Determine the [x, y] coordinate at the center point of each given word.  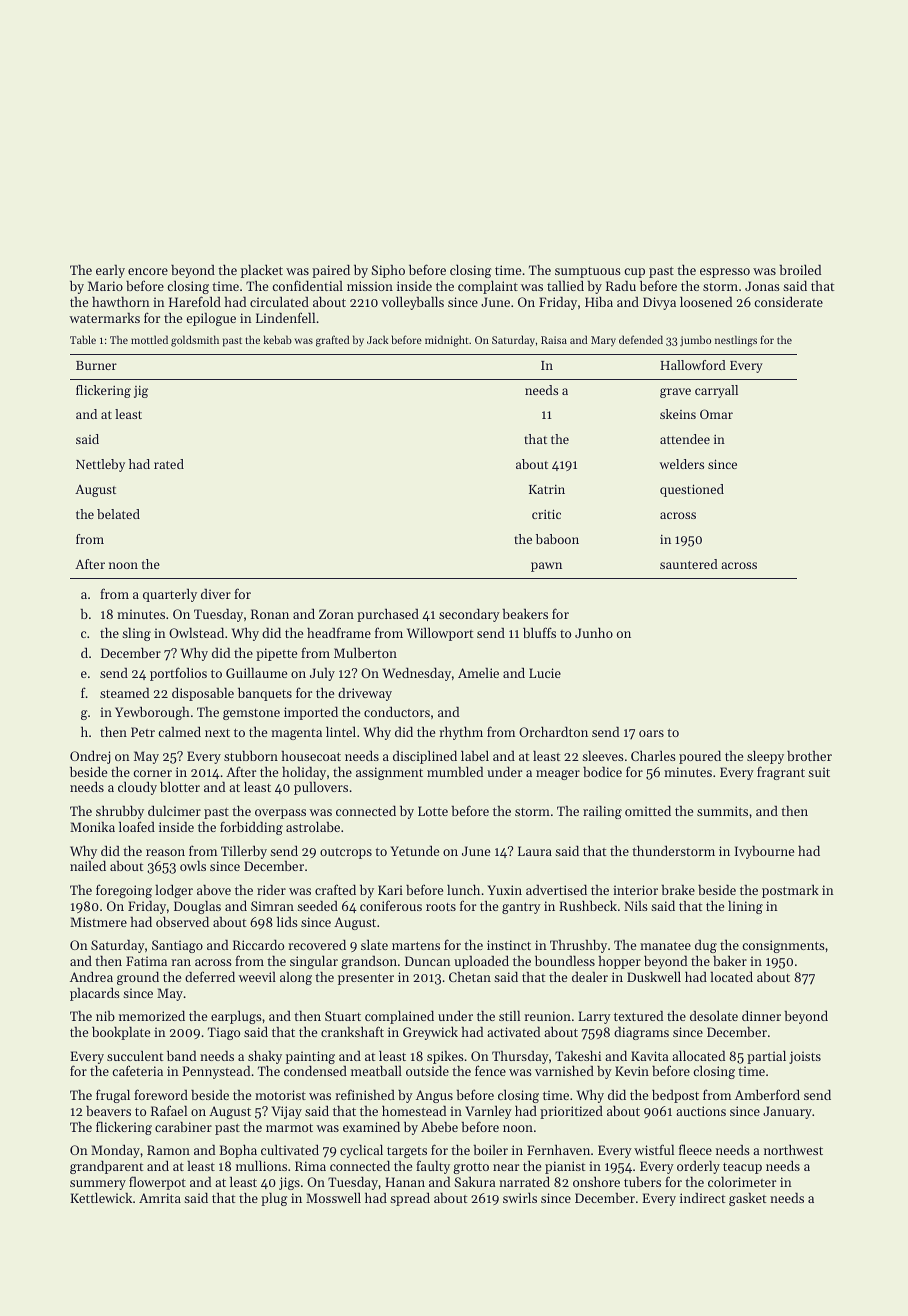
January [787, 1112]
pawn [546, 567]
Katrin [547, 489]
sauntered [689, 564]
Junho [594, 632]
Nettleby [100, 465]
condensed [315, 1071]
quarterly [170, 595]
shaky [265, 1057]
